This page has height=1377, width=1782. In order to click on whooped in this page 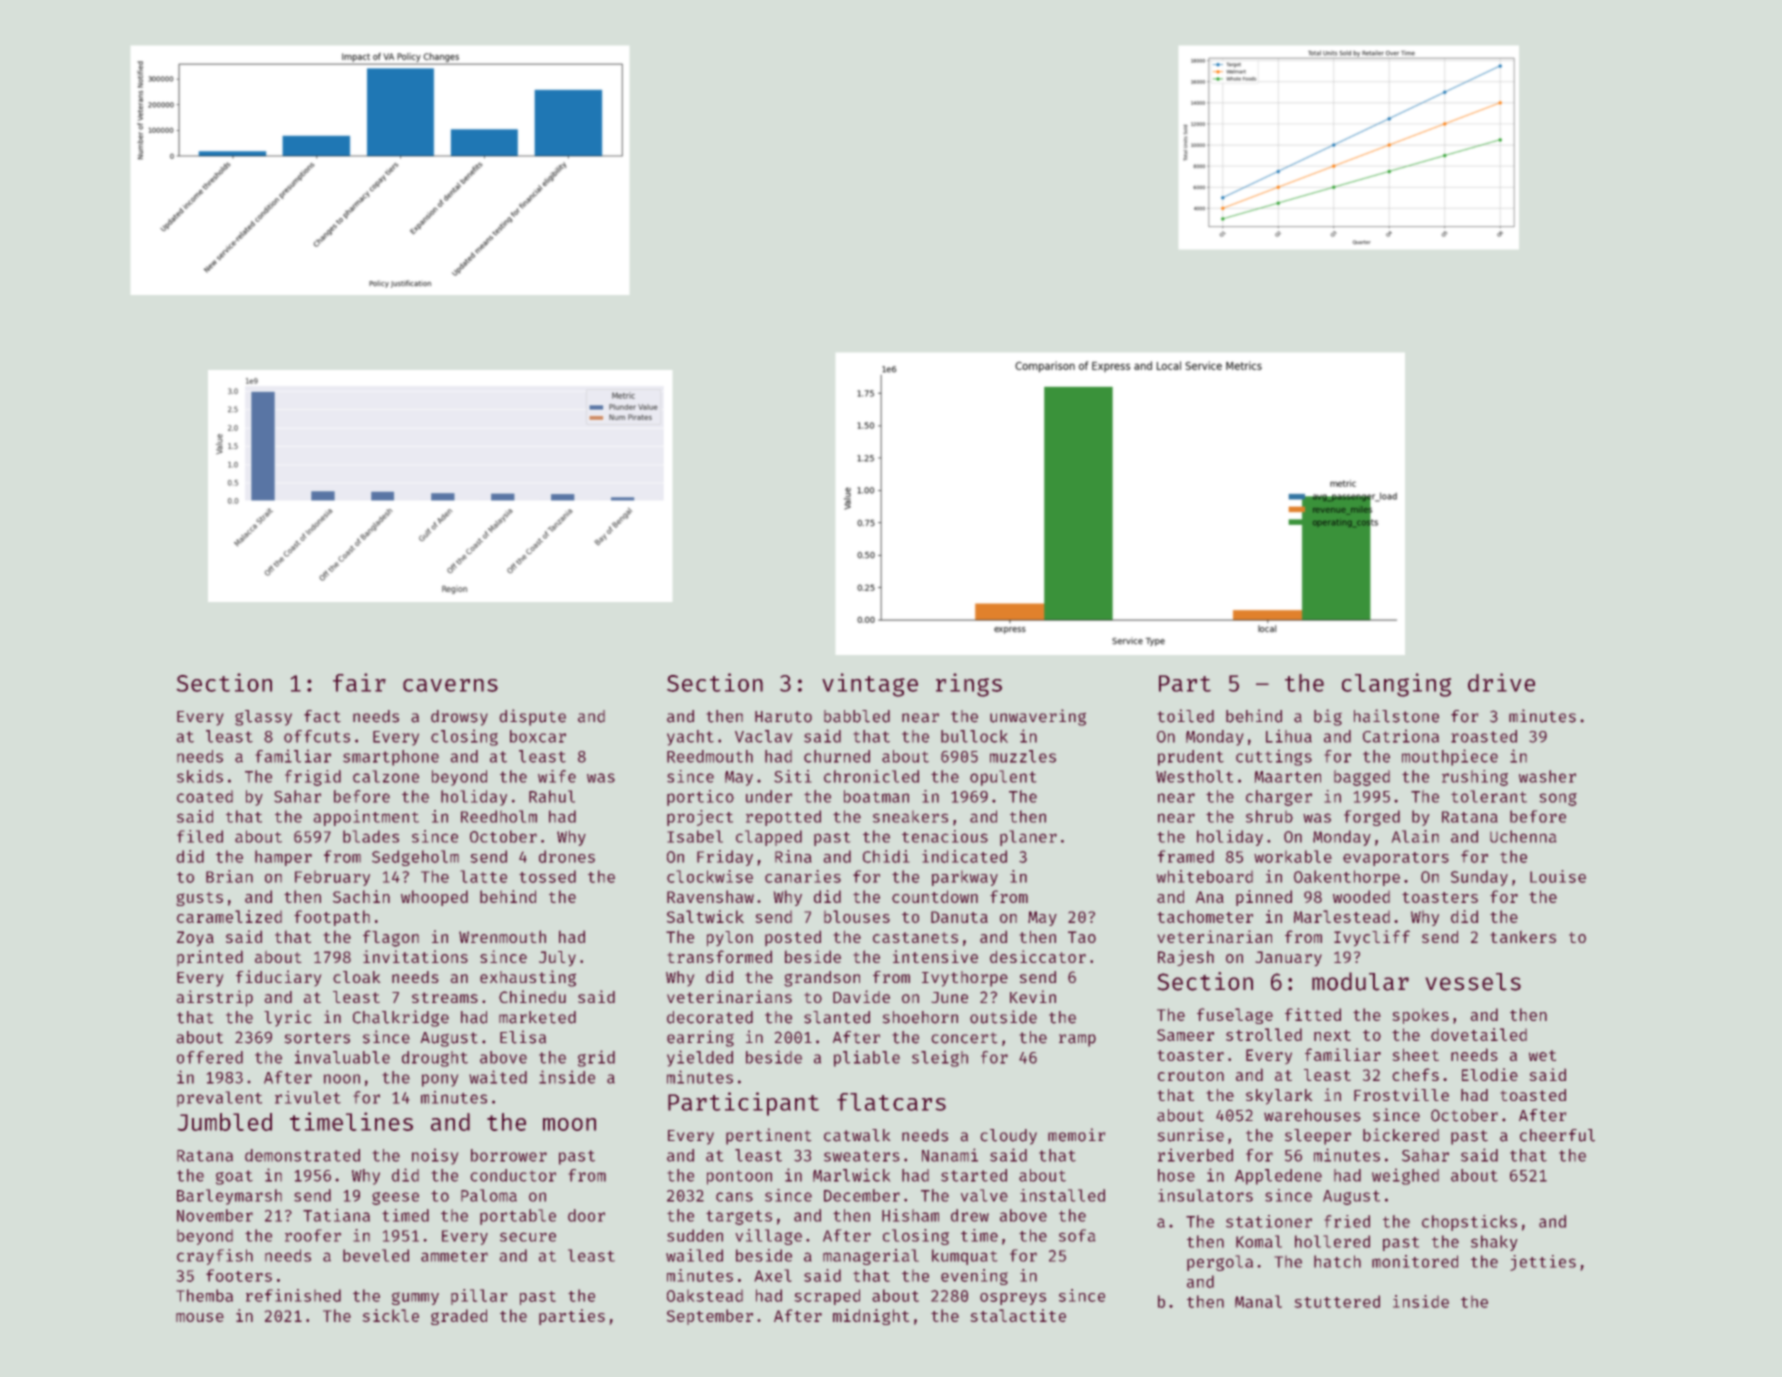, I will do `click(434, 898)`.
